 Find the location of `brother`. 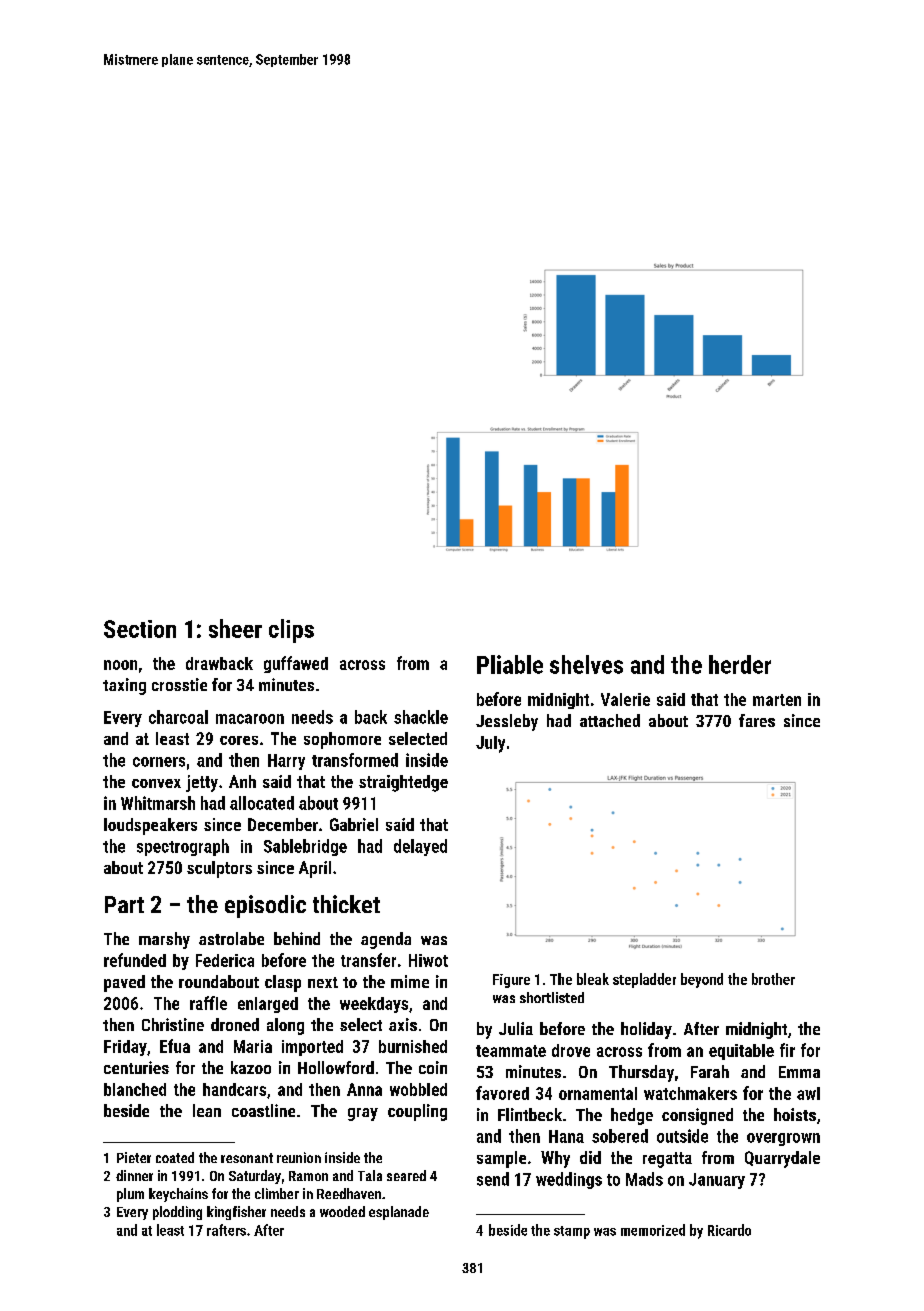

brother is located at coordinates (773, 979).
